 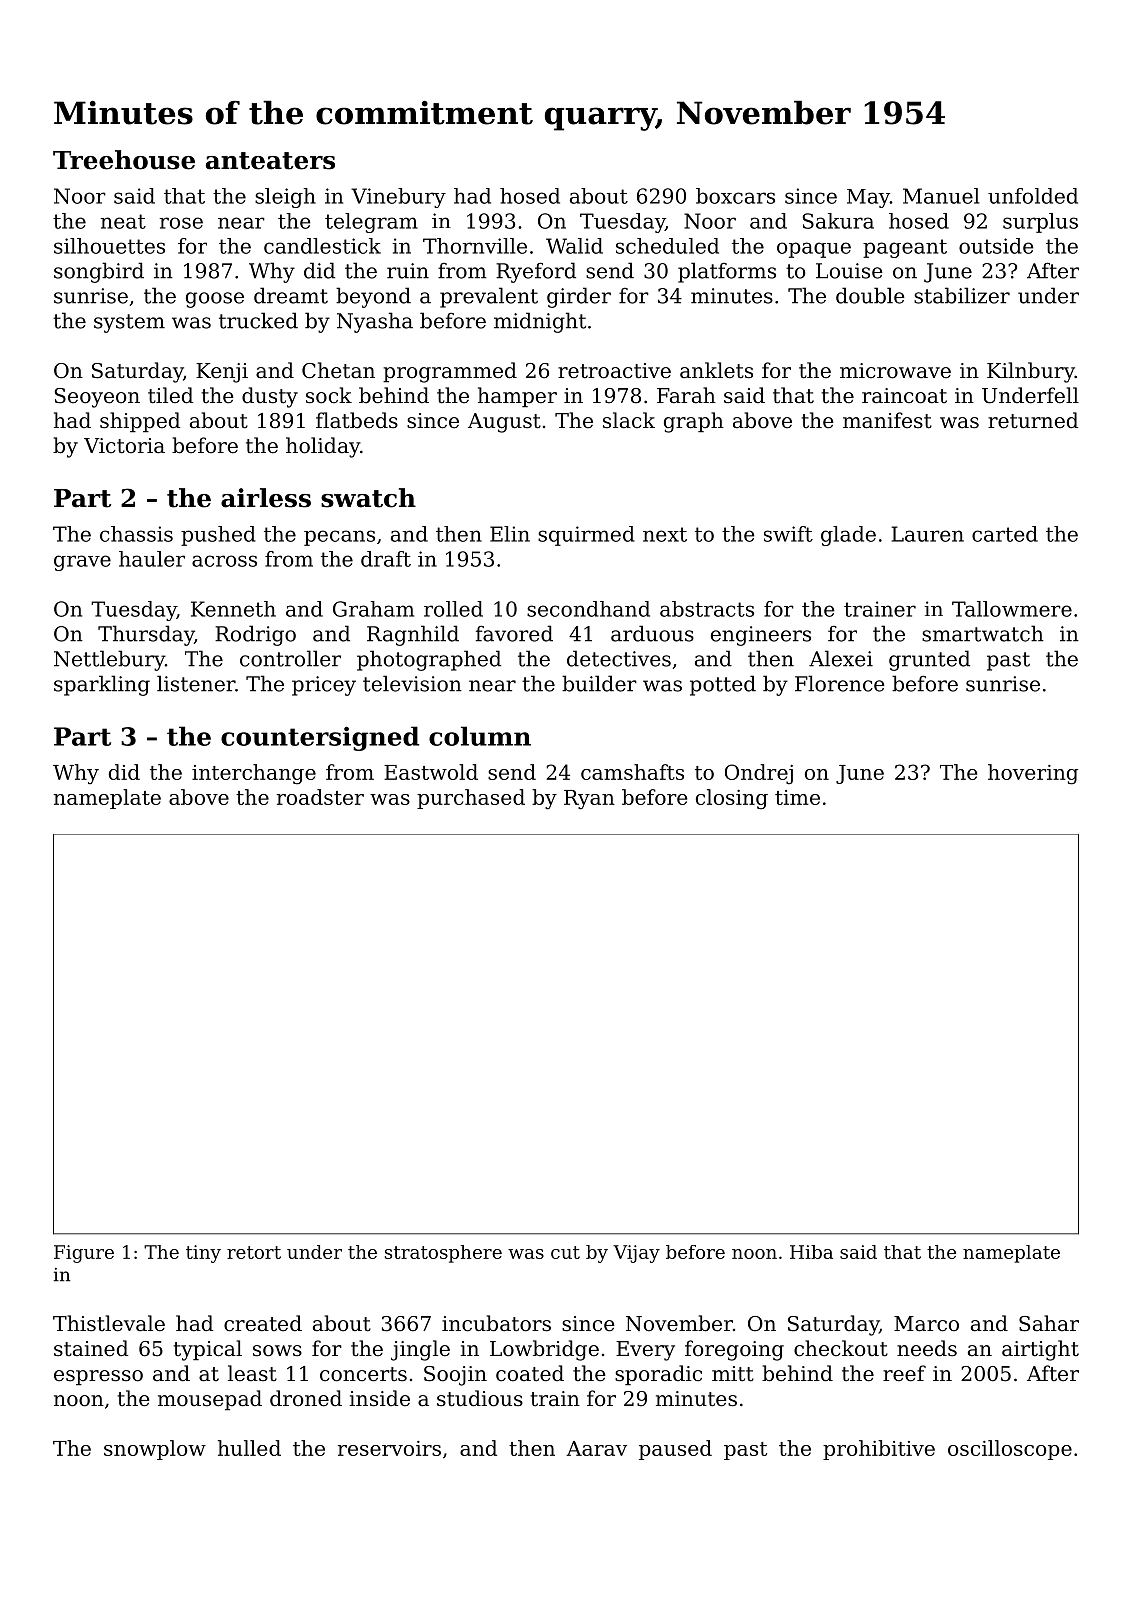 What do you see at coordinates (368, 498) in the screenshot?
I see `swatch` at bounding box center [368, 498].
